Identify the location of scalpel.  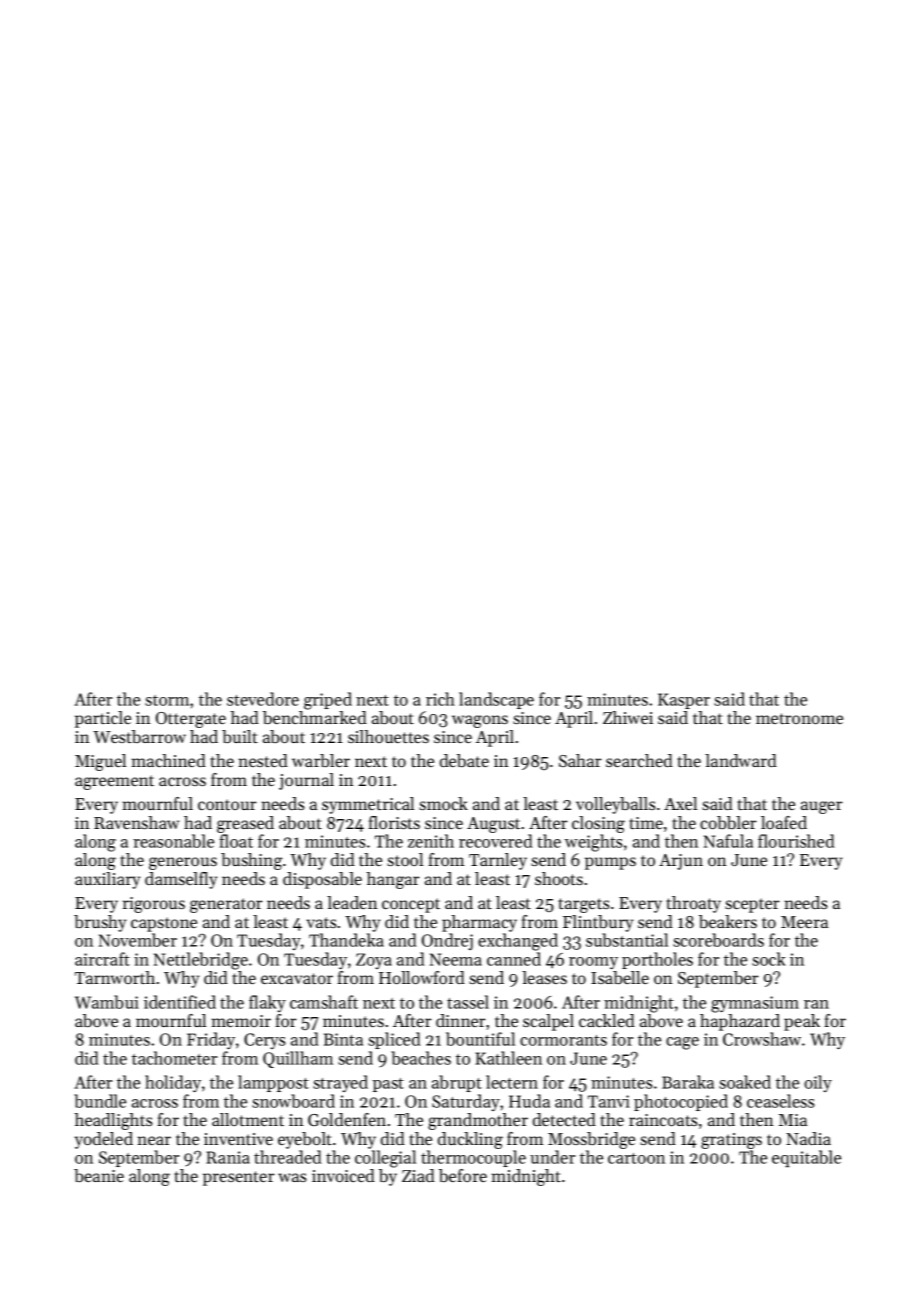
(548, 1022).
